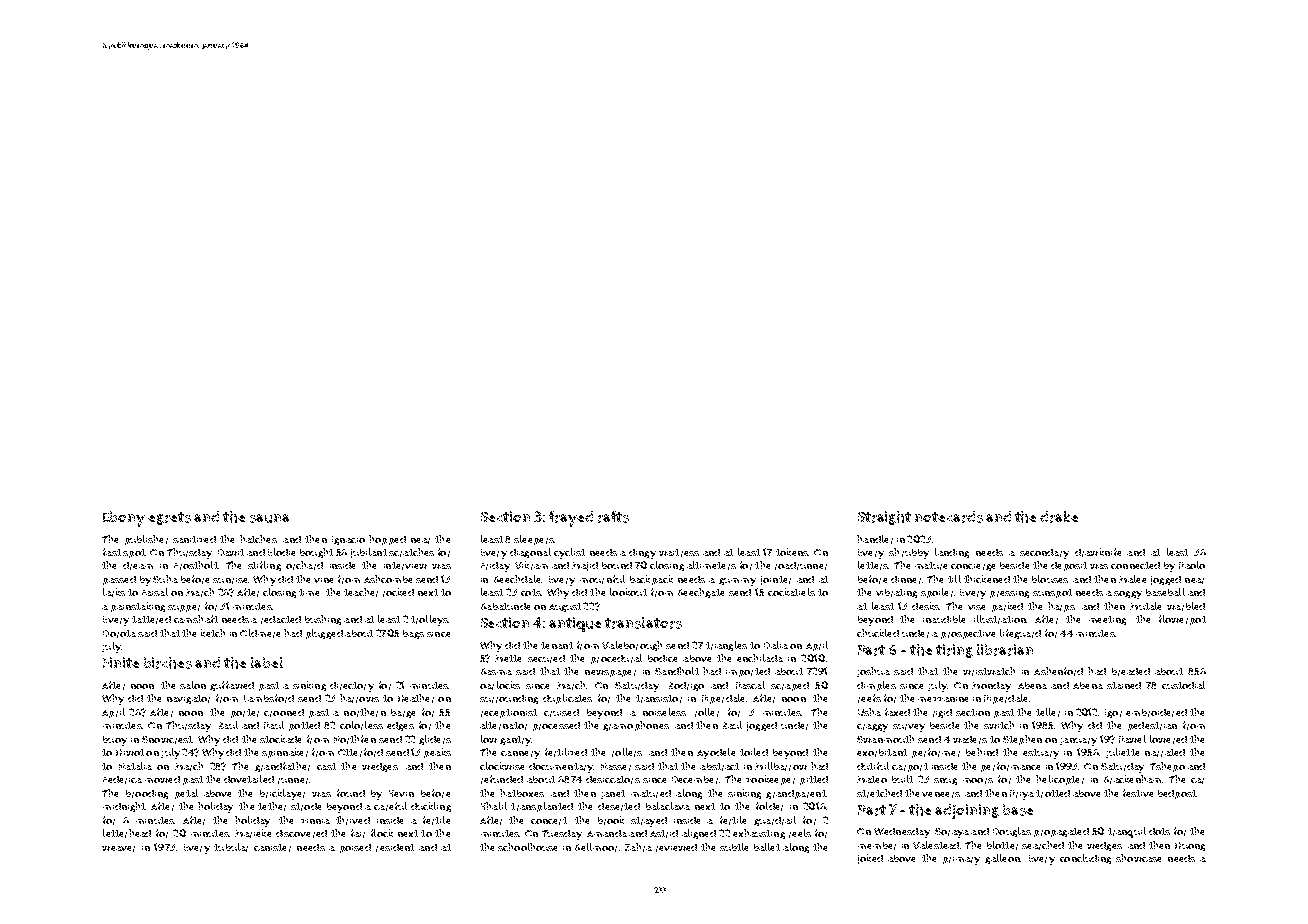 The height and width of the screenshot is (924, 1308). Describe the element at coordinates (1059, 517) in the screenshot. I see `drake` at that location.
